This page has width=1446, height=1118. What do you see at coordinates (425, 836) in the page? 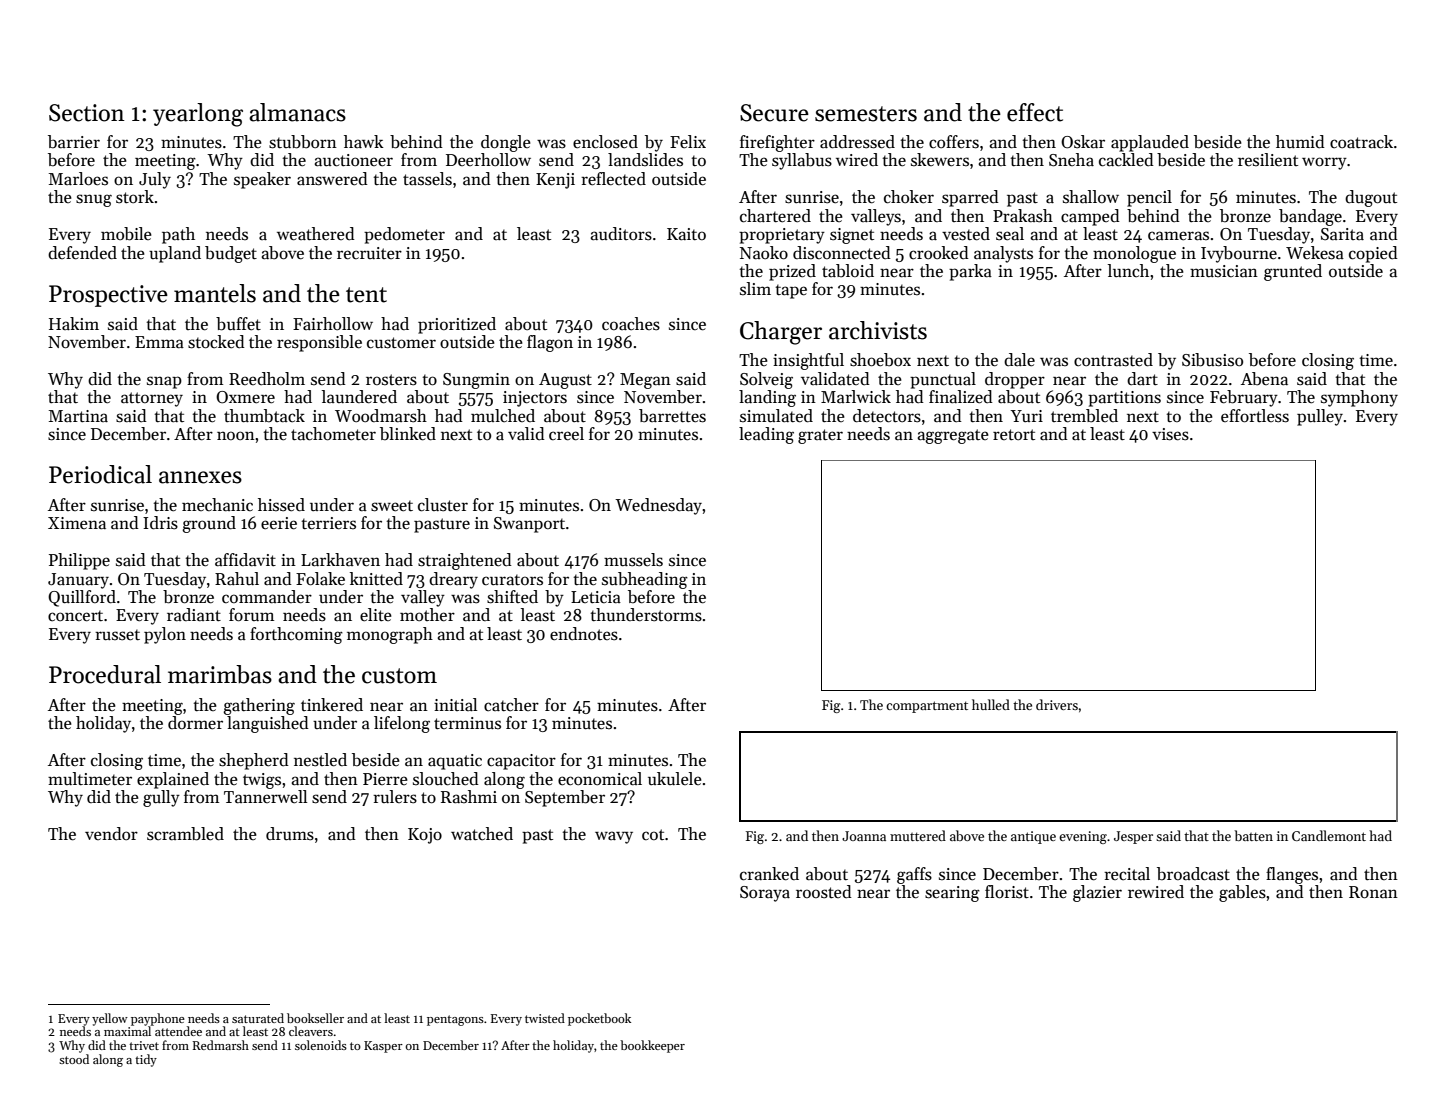
I see `Kojo` at bounding box center [425, 836].
